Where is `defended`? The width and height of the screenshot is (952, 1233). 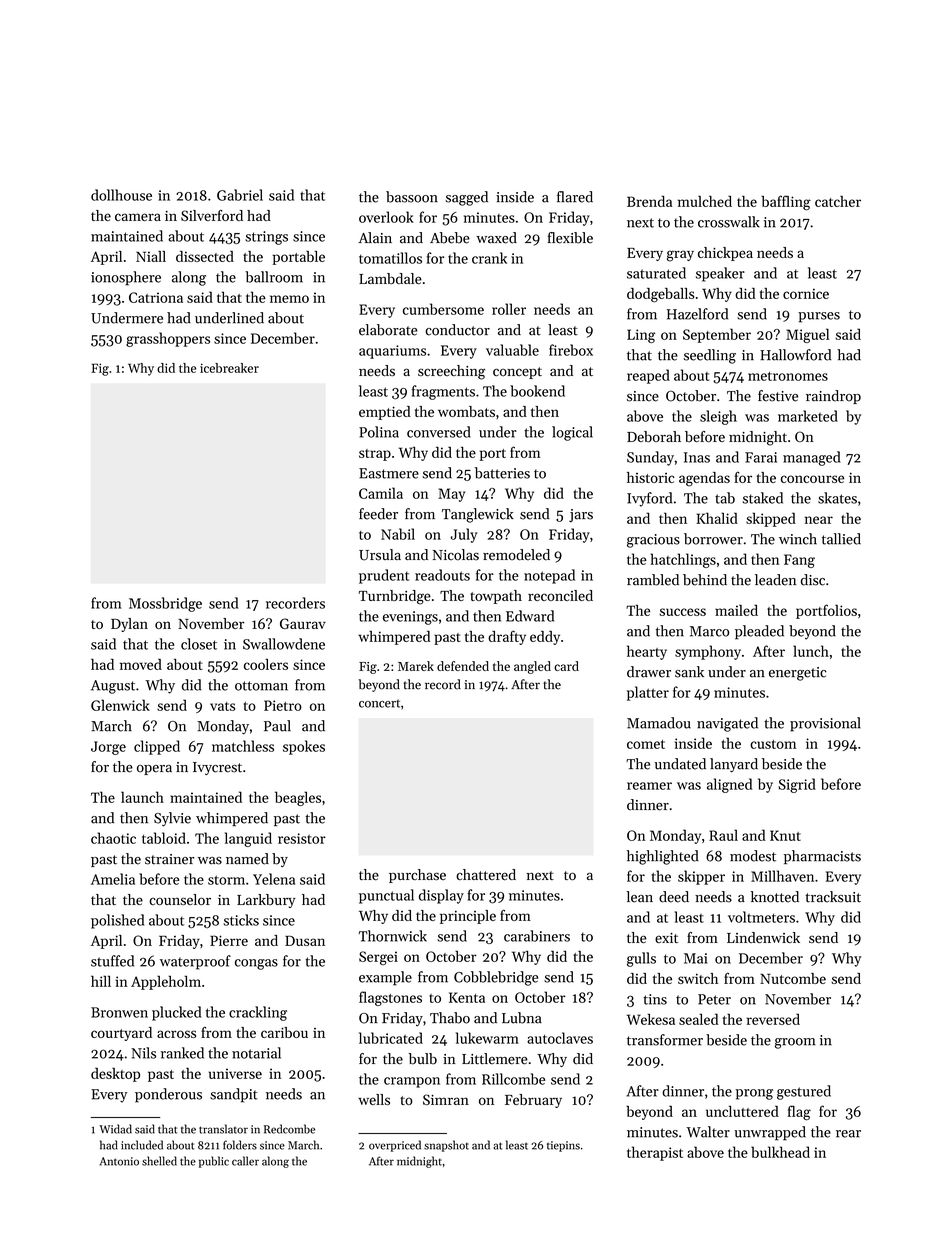 defended is located at coordinates (463, 666).
